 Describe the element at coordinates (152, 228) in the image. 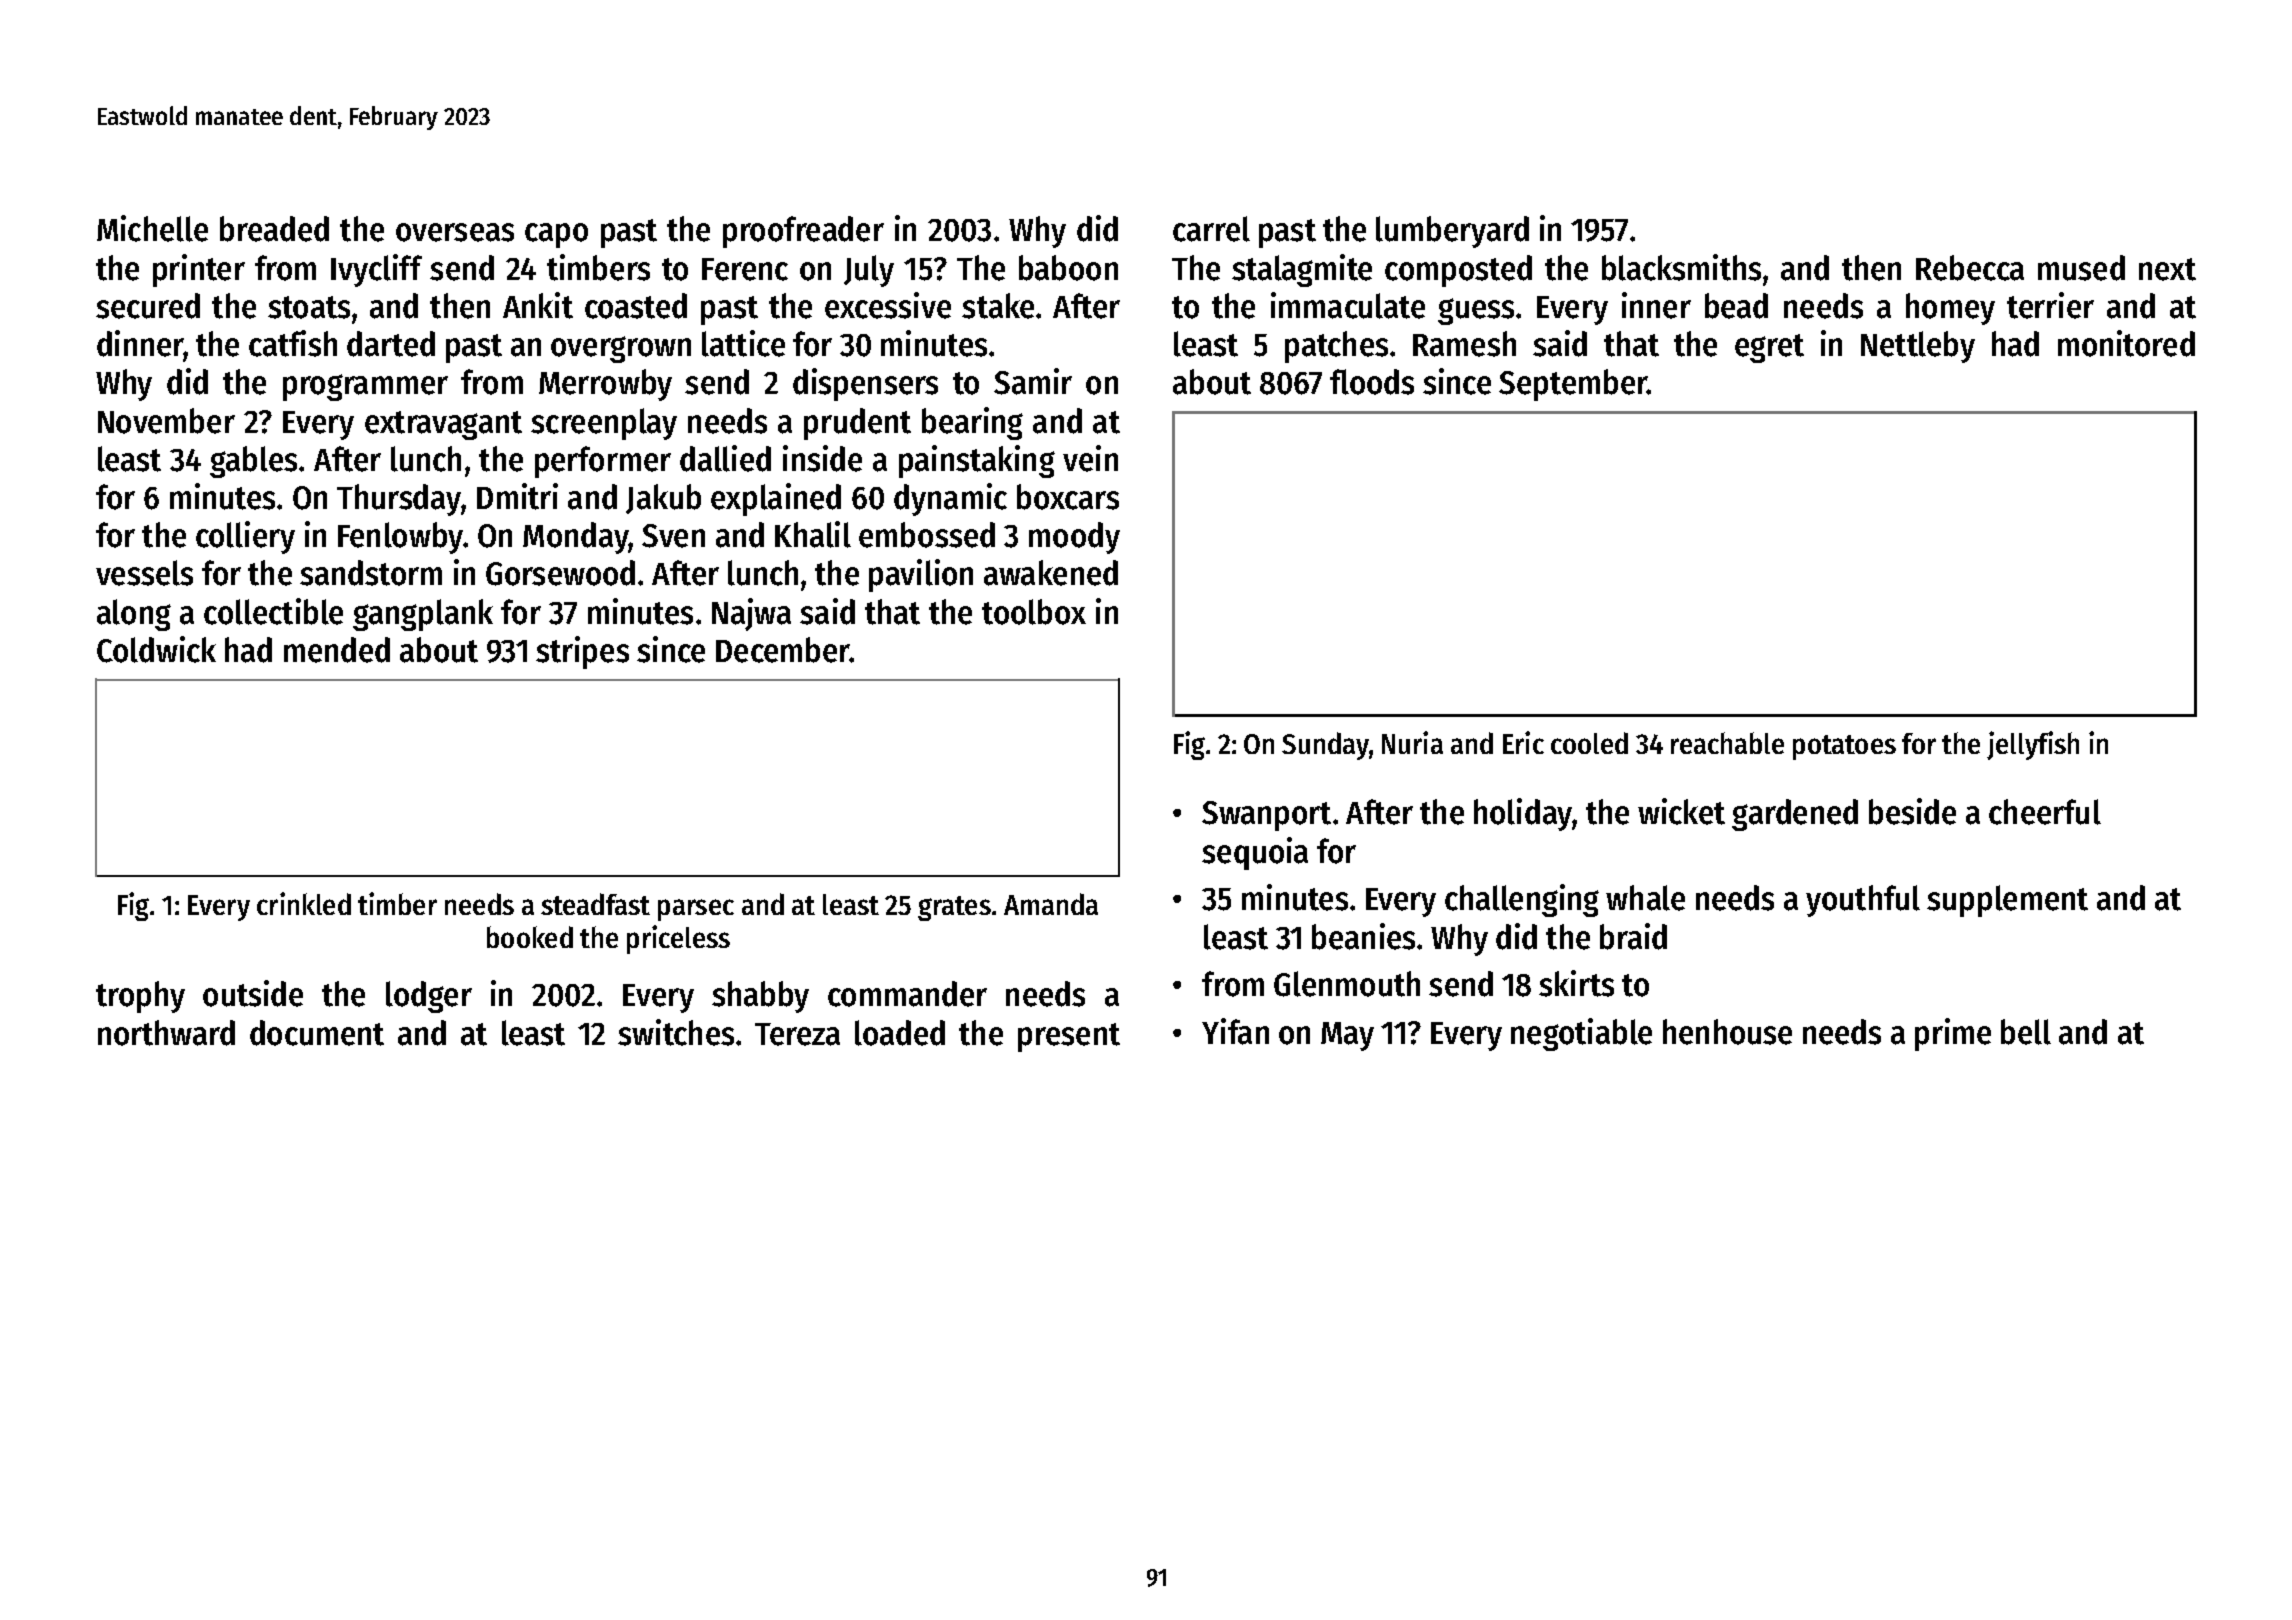

I see `Michelle` at that location.
